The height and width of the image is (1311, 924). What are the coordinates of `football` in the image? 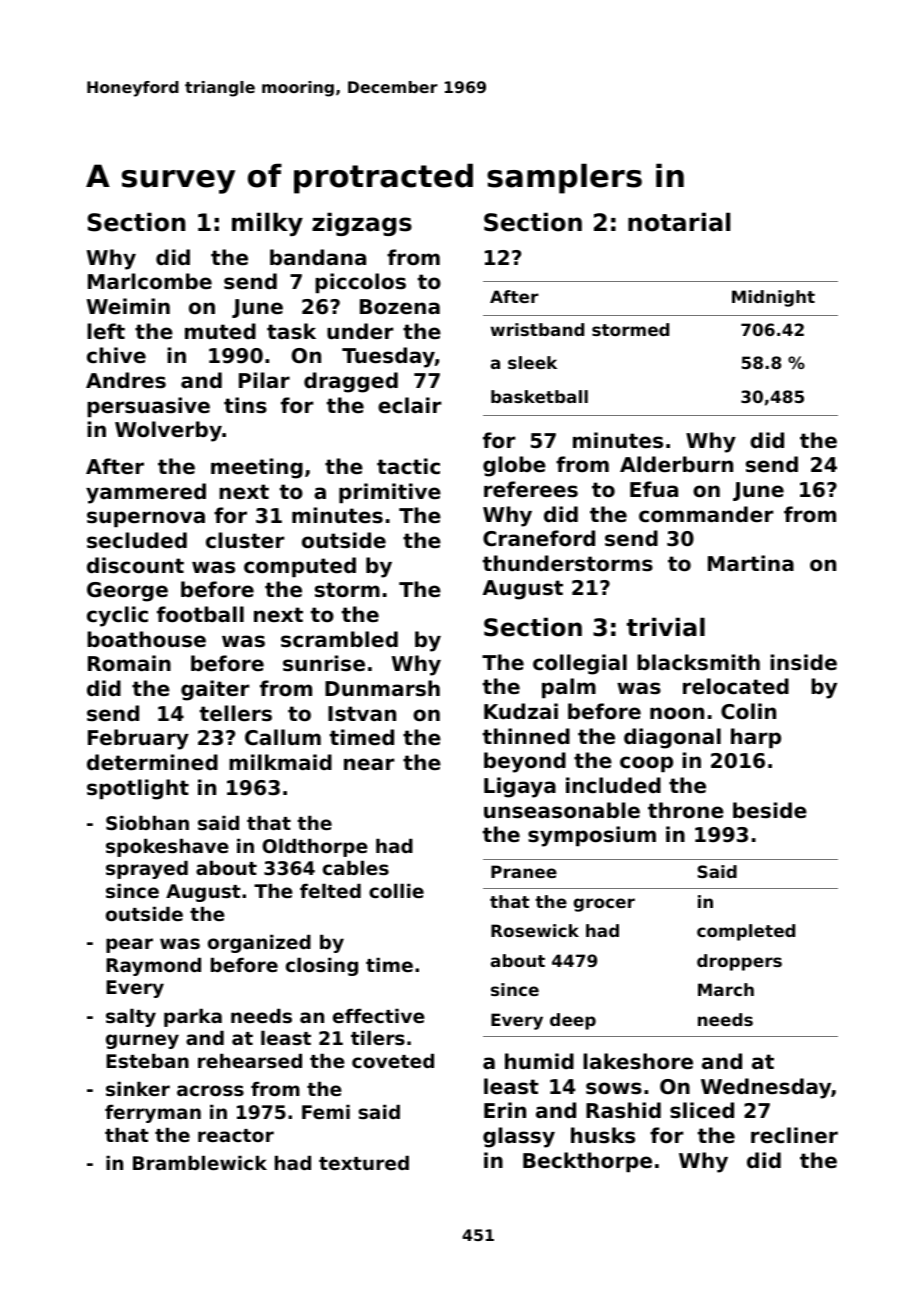 It's located at (200, 614).
